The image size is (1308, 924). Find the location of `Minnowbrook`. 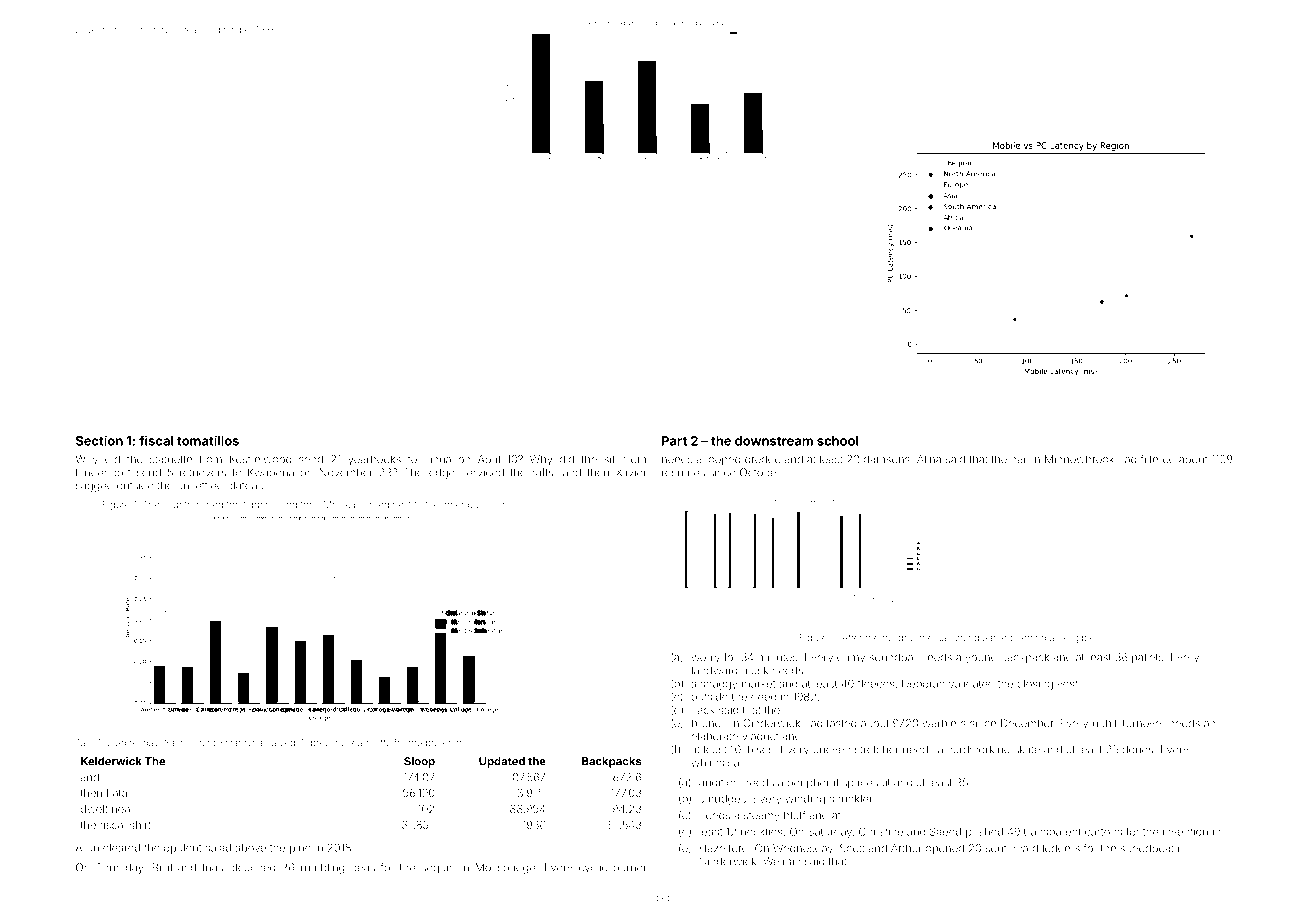

Minnowbrook is located at coordinates (1079, 459).
